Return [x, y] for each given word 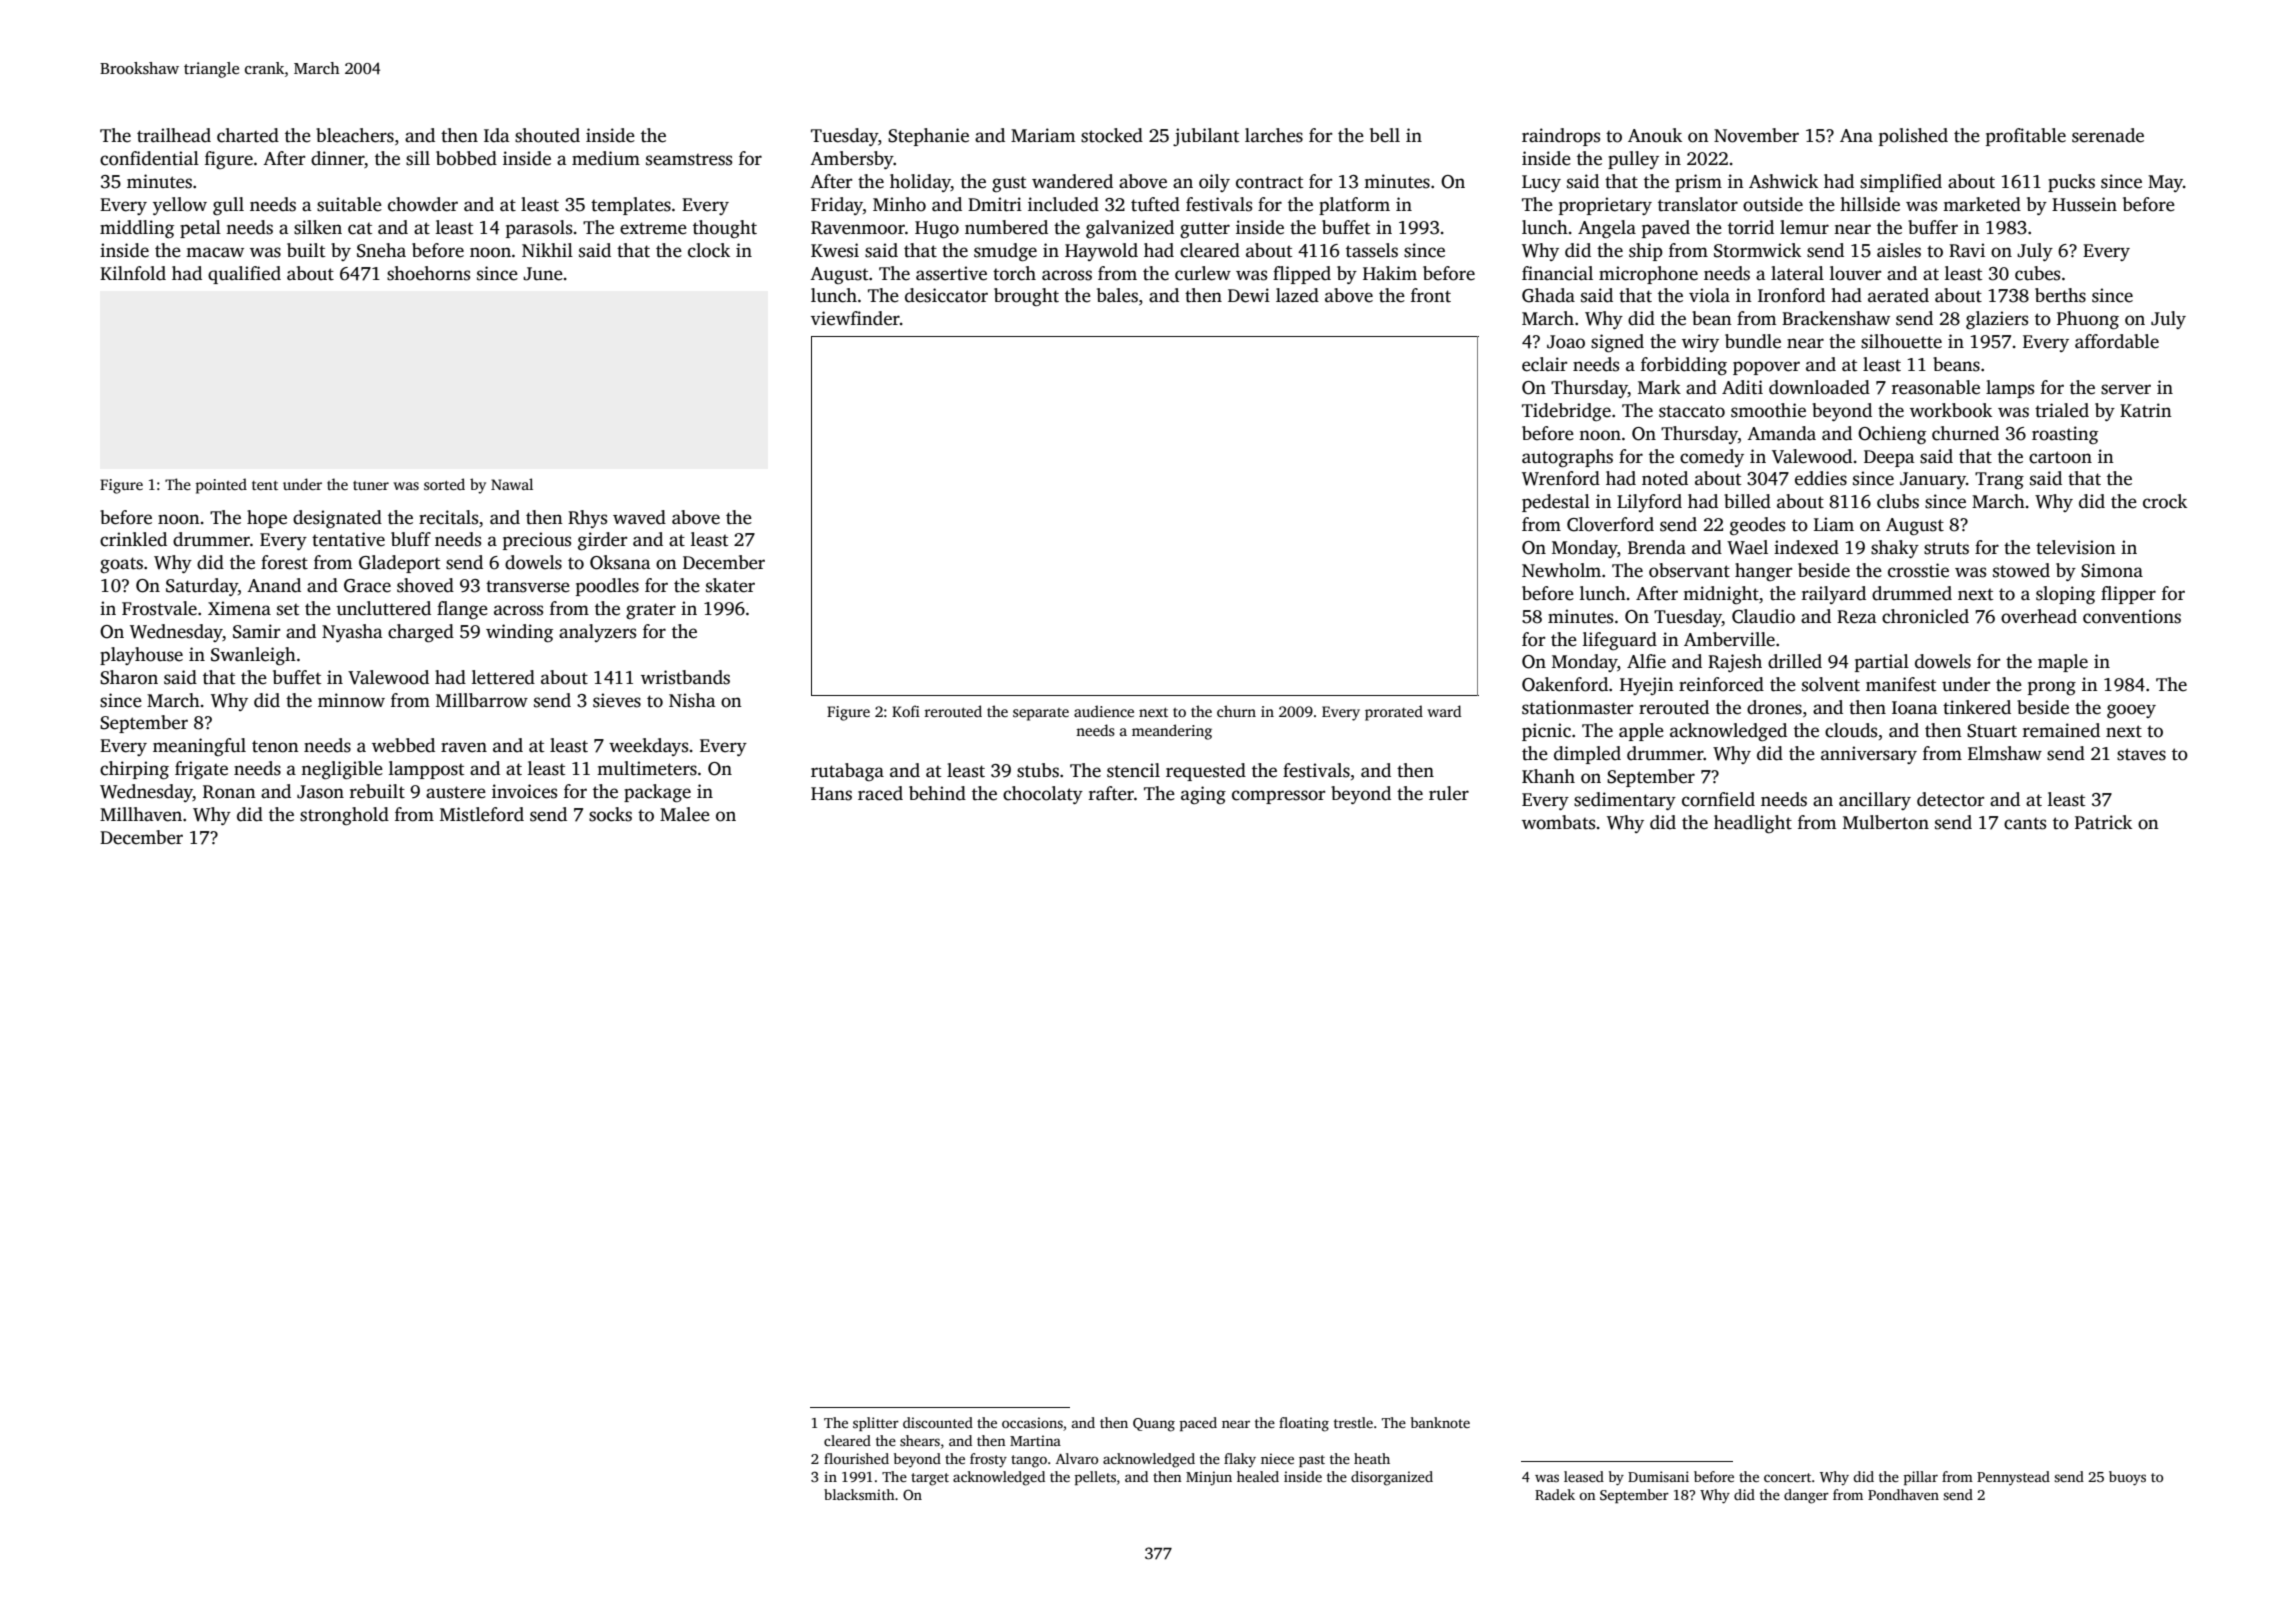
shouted [547, 135]
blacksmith [859, 1494]
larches [1274, 135]
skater [730, 585]
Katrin [2146, 410]
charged [421, 633]
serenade [2108, 135]
